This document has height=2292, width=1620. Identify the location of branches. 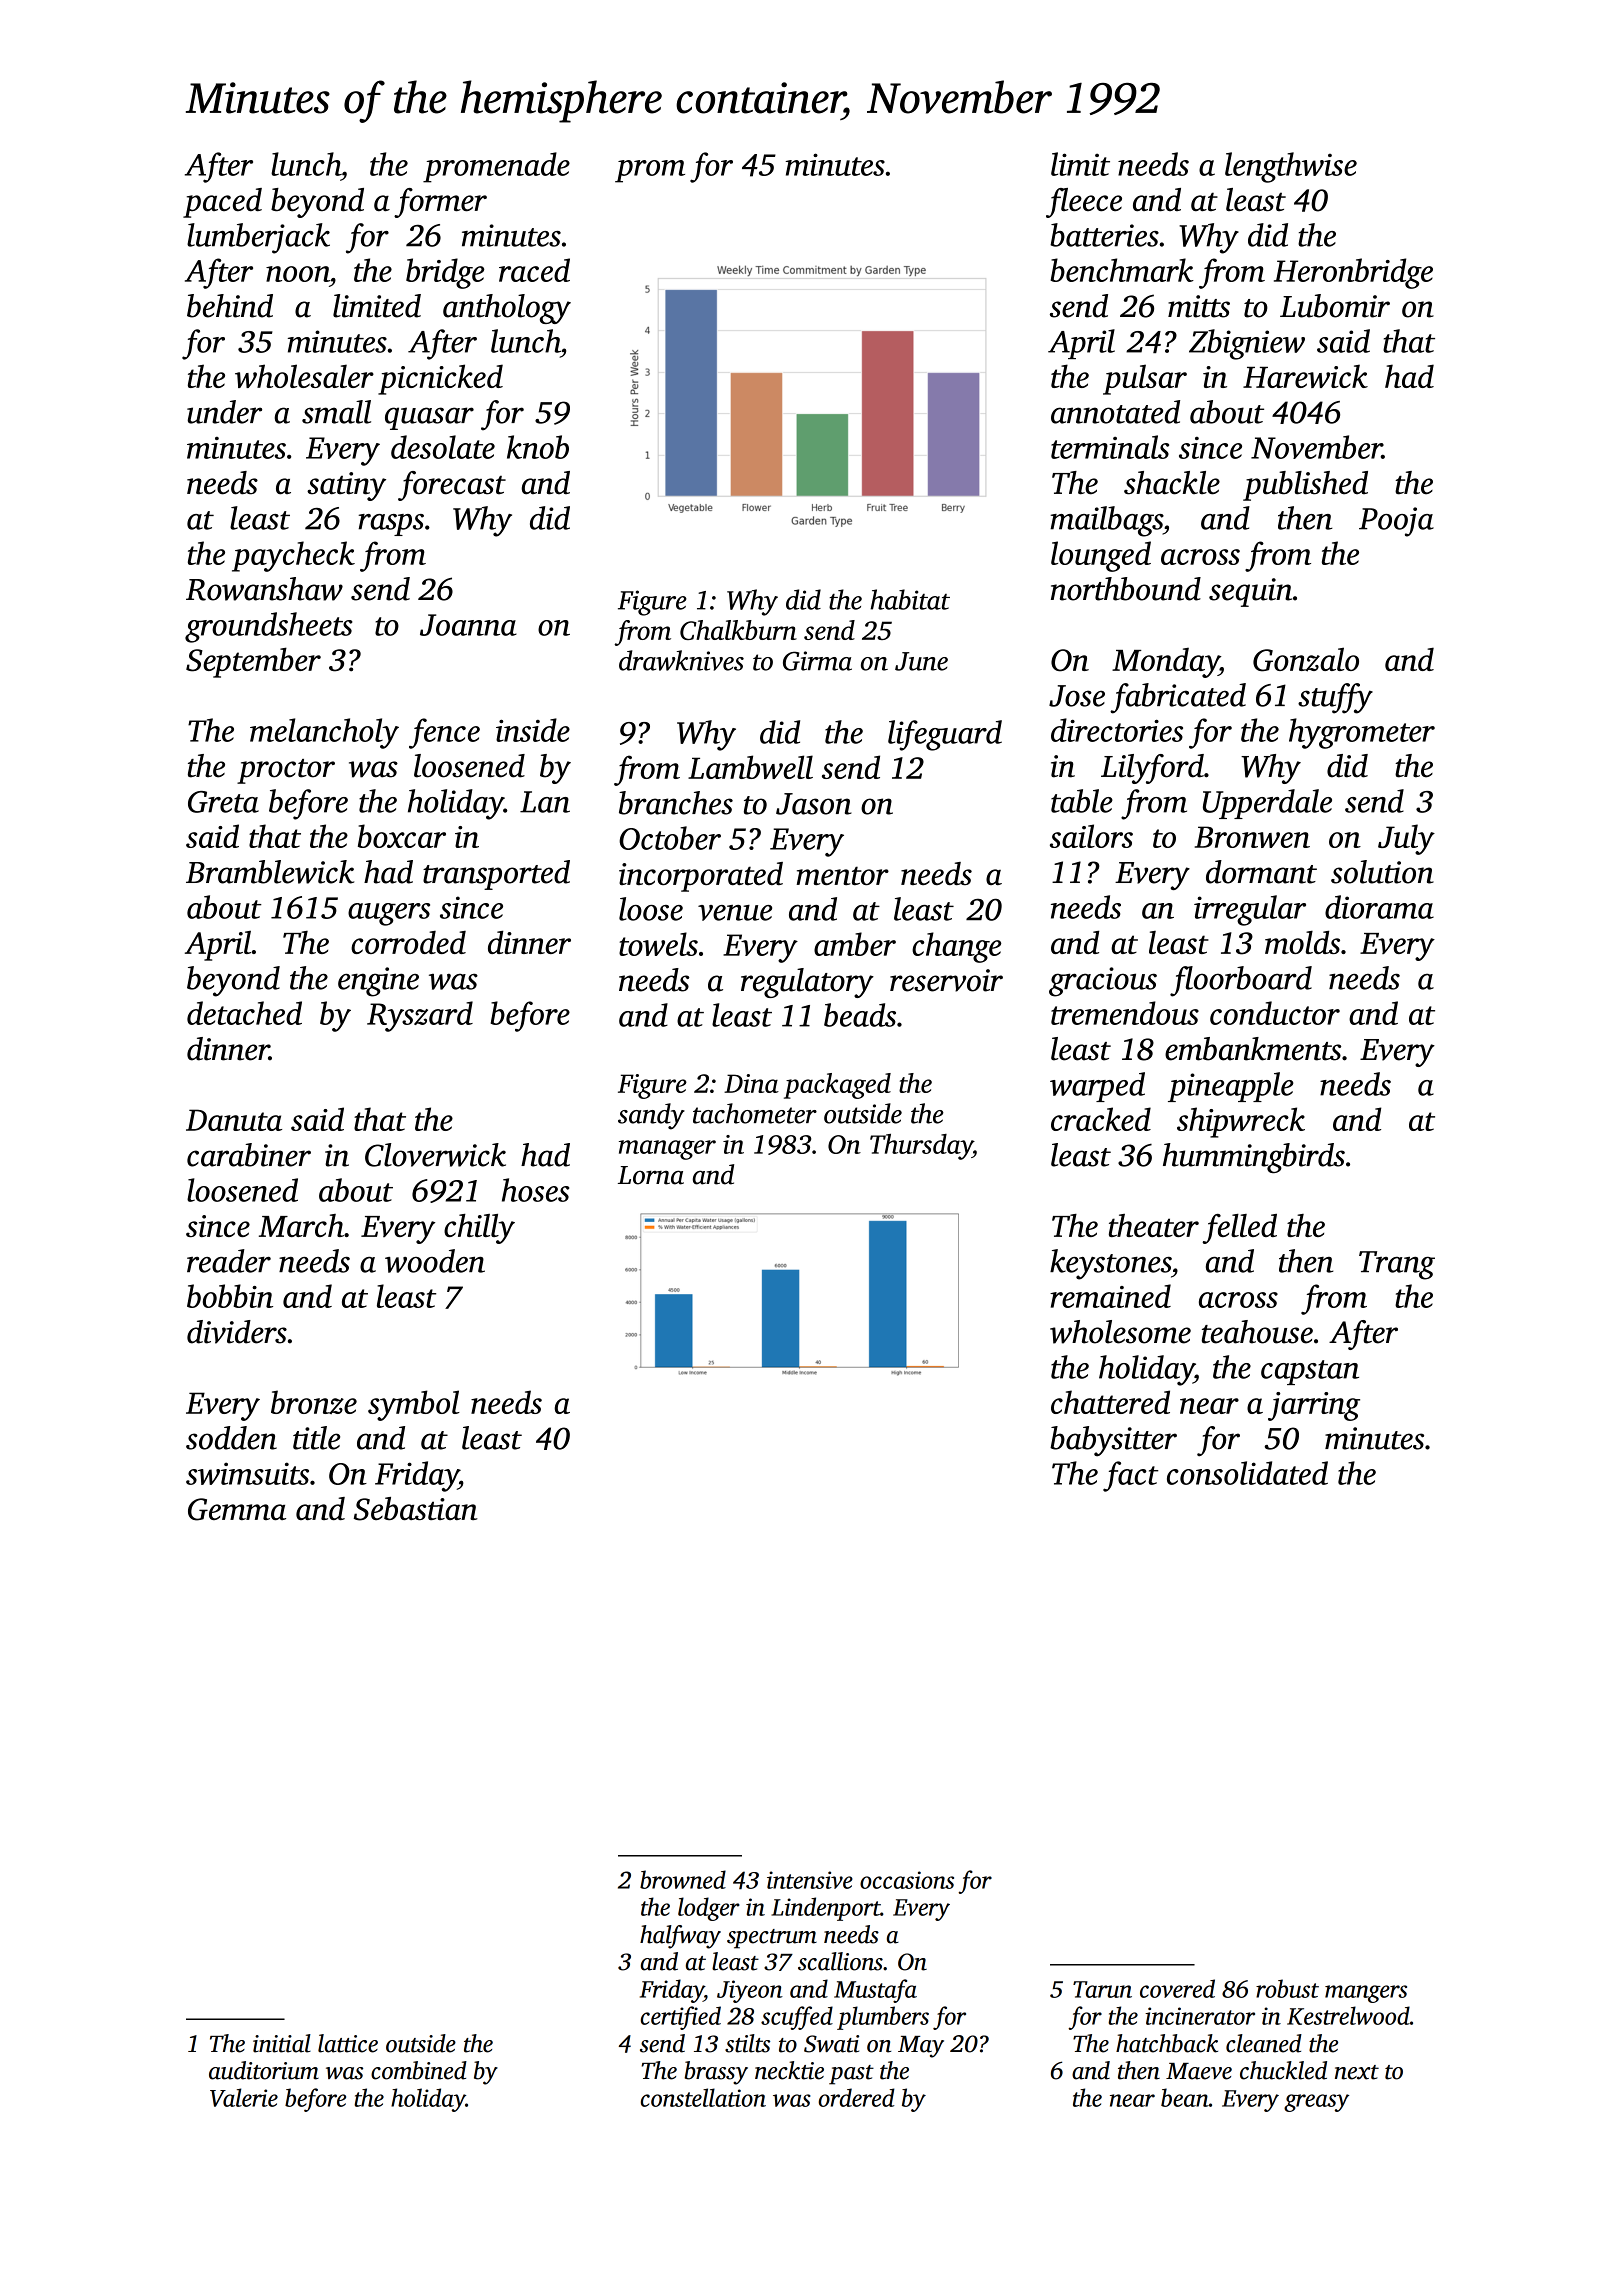
(676, 803).
